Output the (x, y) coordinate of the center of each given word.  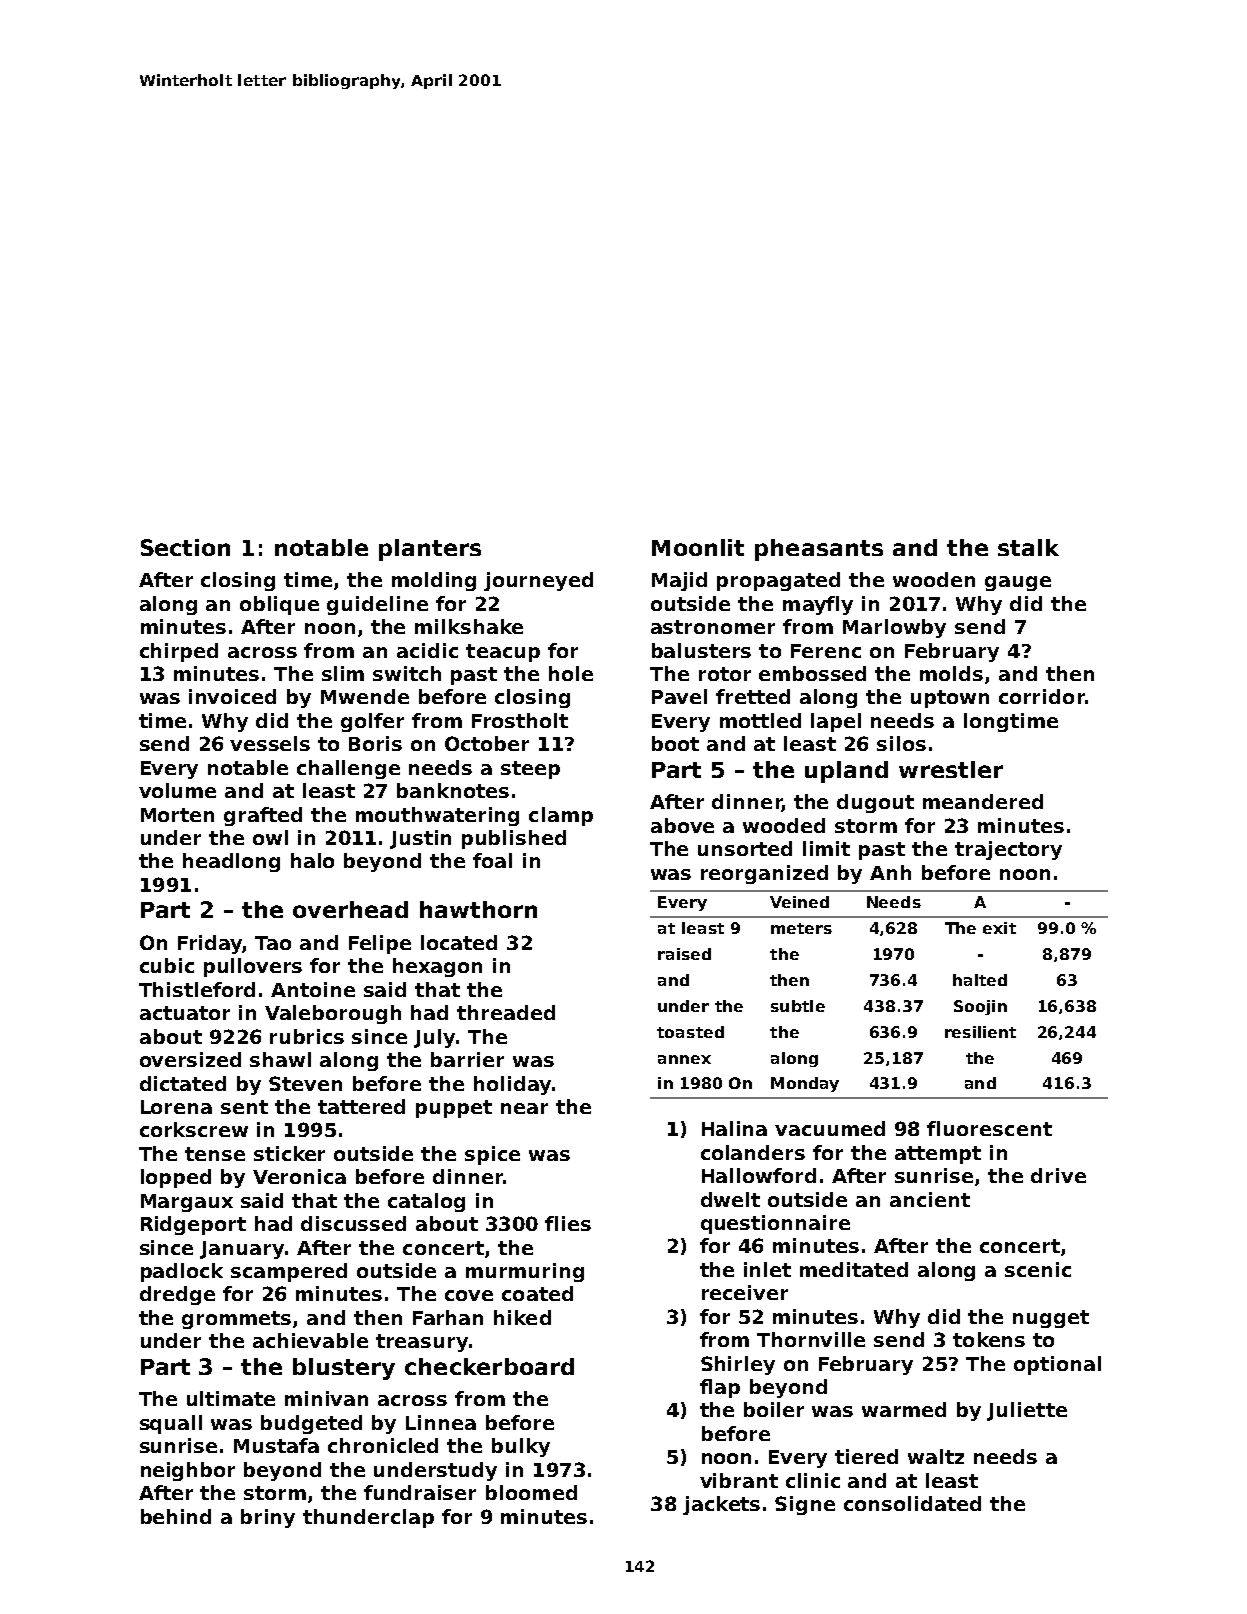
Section (185, 547)
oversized (190, 1059)
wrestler (951, 769)
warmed (904, 1409)
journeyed (538, 581)
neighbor (188, 1471)
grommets (236, 1320)
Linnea (441, 1422)
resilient (980, 1032)
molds (951, 673)
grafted (263, 816)
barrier (467, 1059)
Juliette (1027, 1411)
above (682, 825)
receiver (745, 1292)
